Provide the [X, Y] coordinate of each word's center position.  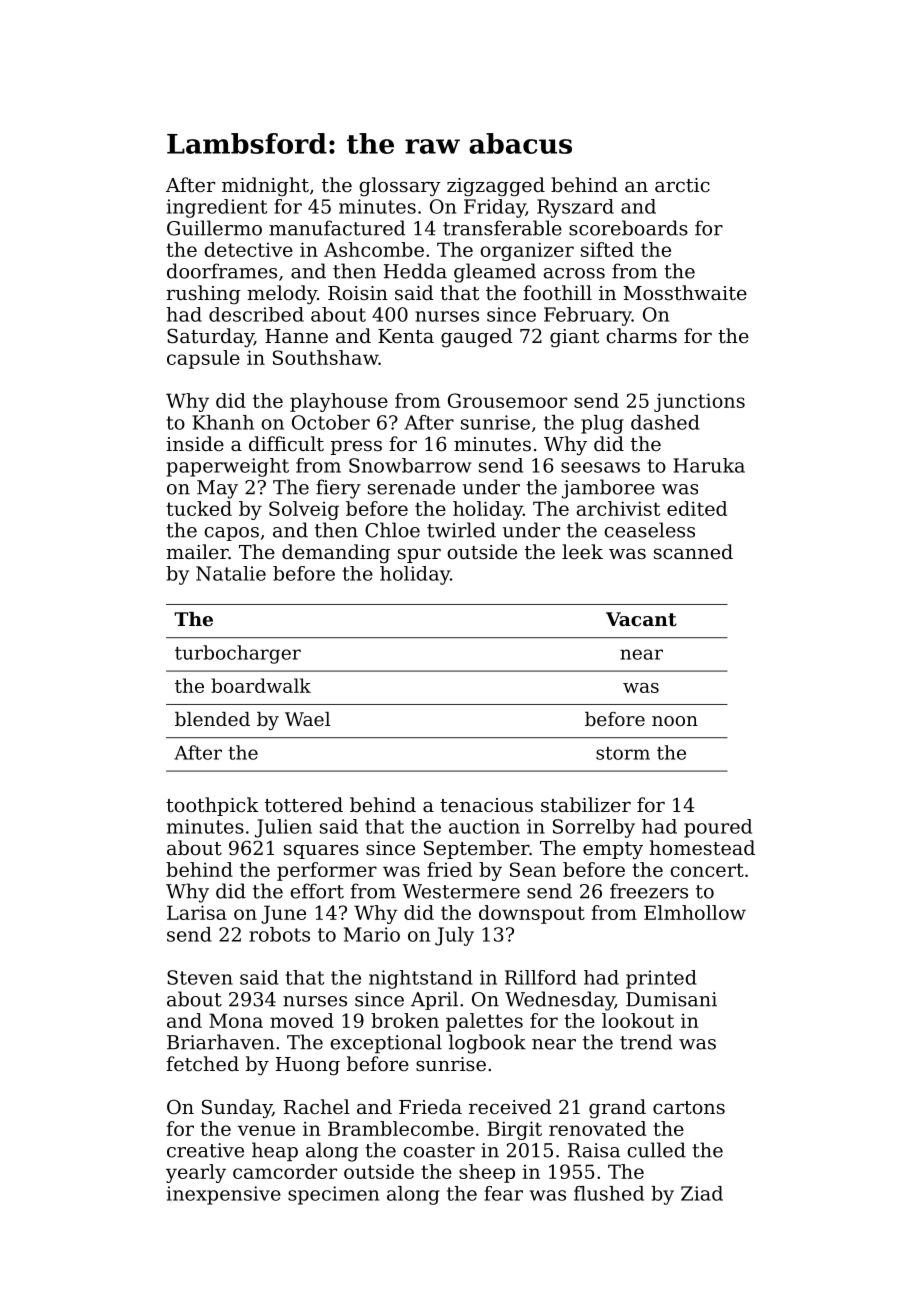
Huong [308, 1066]
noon [675, 721]
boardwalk [261, 685]
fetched [202, 1063]
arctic [682, 185]
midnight [265, 187]
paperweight [228, 467]
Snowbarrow [410, 465]
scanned [693, 551]
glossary [400, 187]
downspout [532, 914]
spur [419, 556]
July [454, 936]
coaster [439, 1151]
